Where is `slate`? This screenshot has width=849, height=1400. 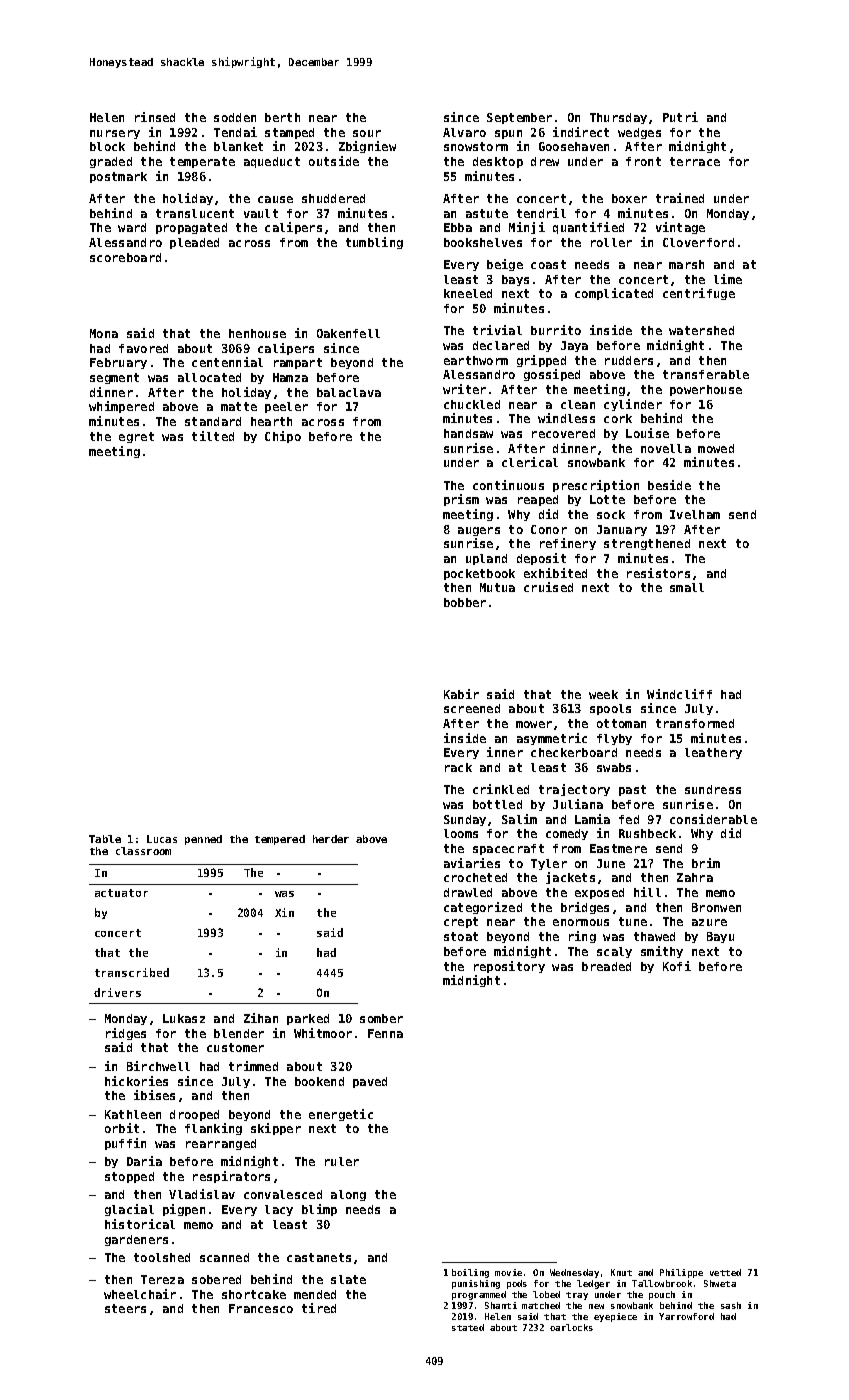 slate is located at coordinates (348, 1279).
